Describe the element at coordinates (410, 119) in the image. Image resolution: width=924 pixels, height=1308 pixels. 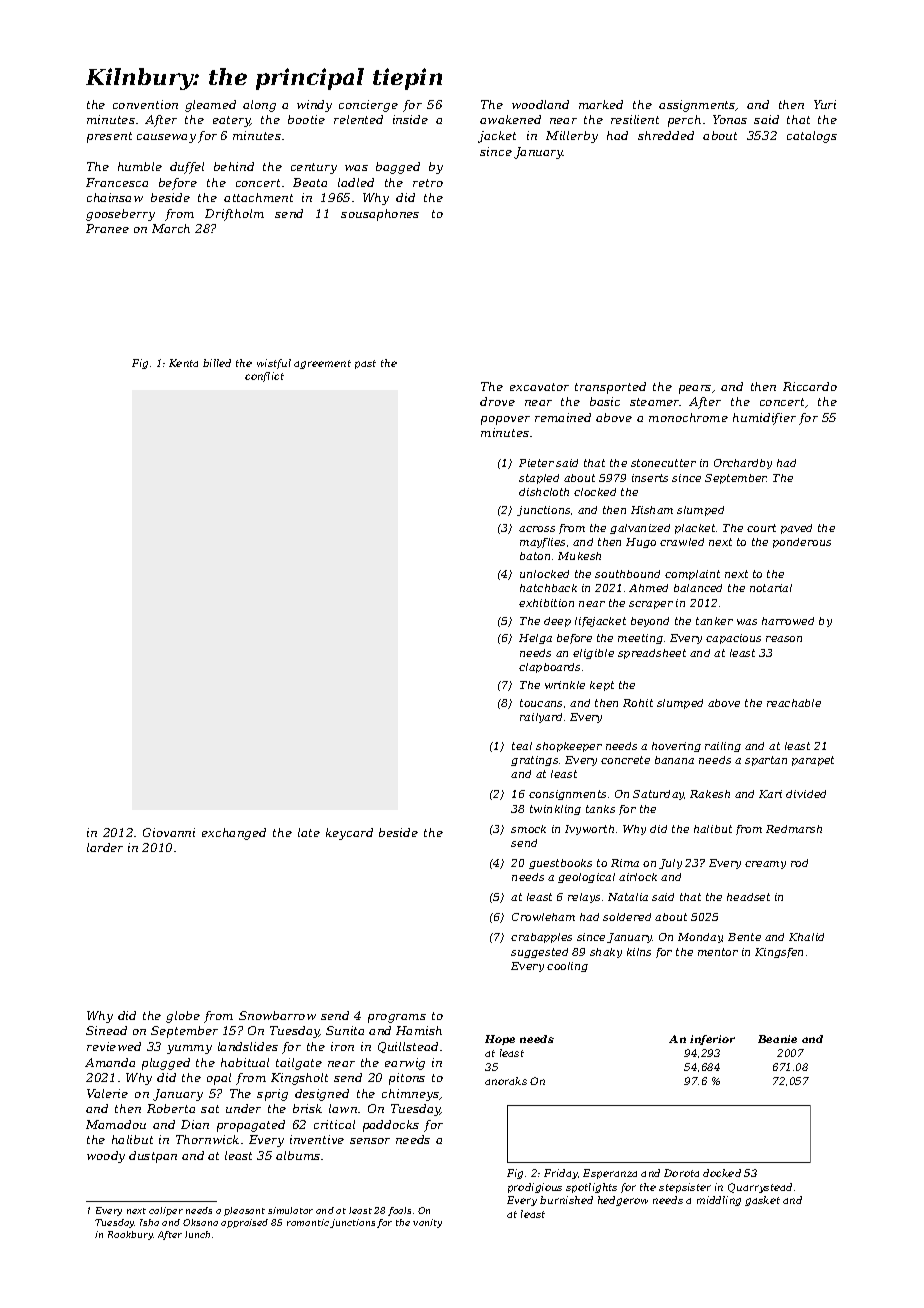
I see `inside` at that location.
